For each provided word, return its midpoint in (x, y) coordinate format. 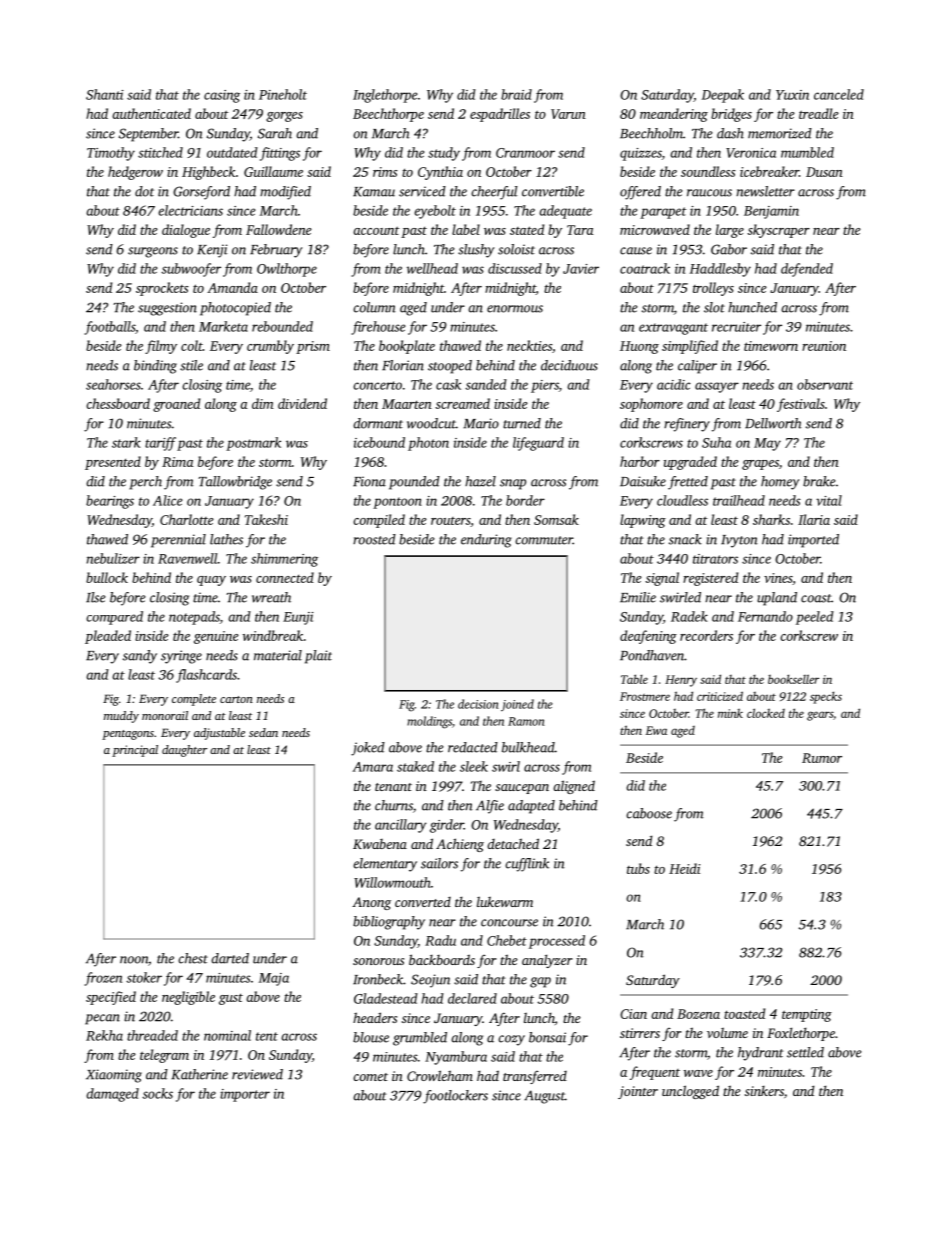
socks (157, 1093)
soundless (708, 171)
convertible (553, 191)
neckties (529, 345)
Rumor (822, 758)
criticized (720, 696)
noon (134, 960)
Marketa (223, 326)
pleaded (108, 637)
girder (447, 826)
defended (807, 270)
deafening (648, 637)
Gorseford (201, 193)
